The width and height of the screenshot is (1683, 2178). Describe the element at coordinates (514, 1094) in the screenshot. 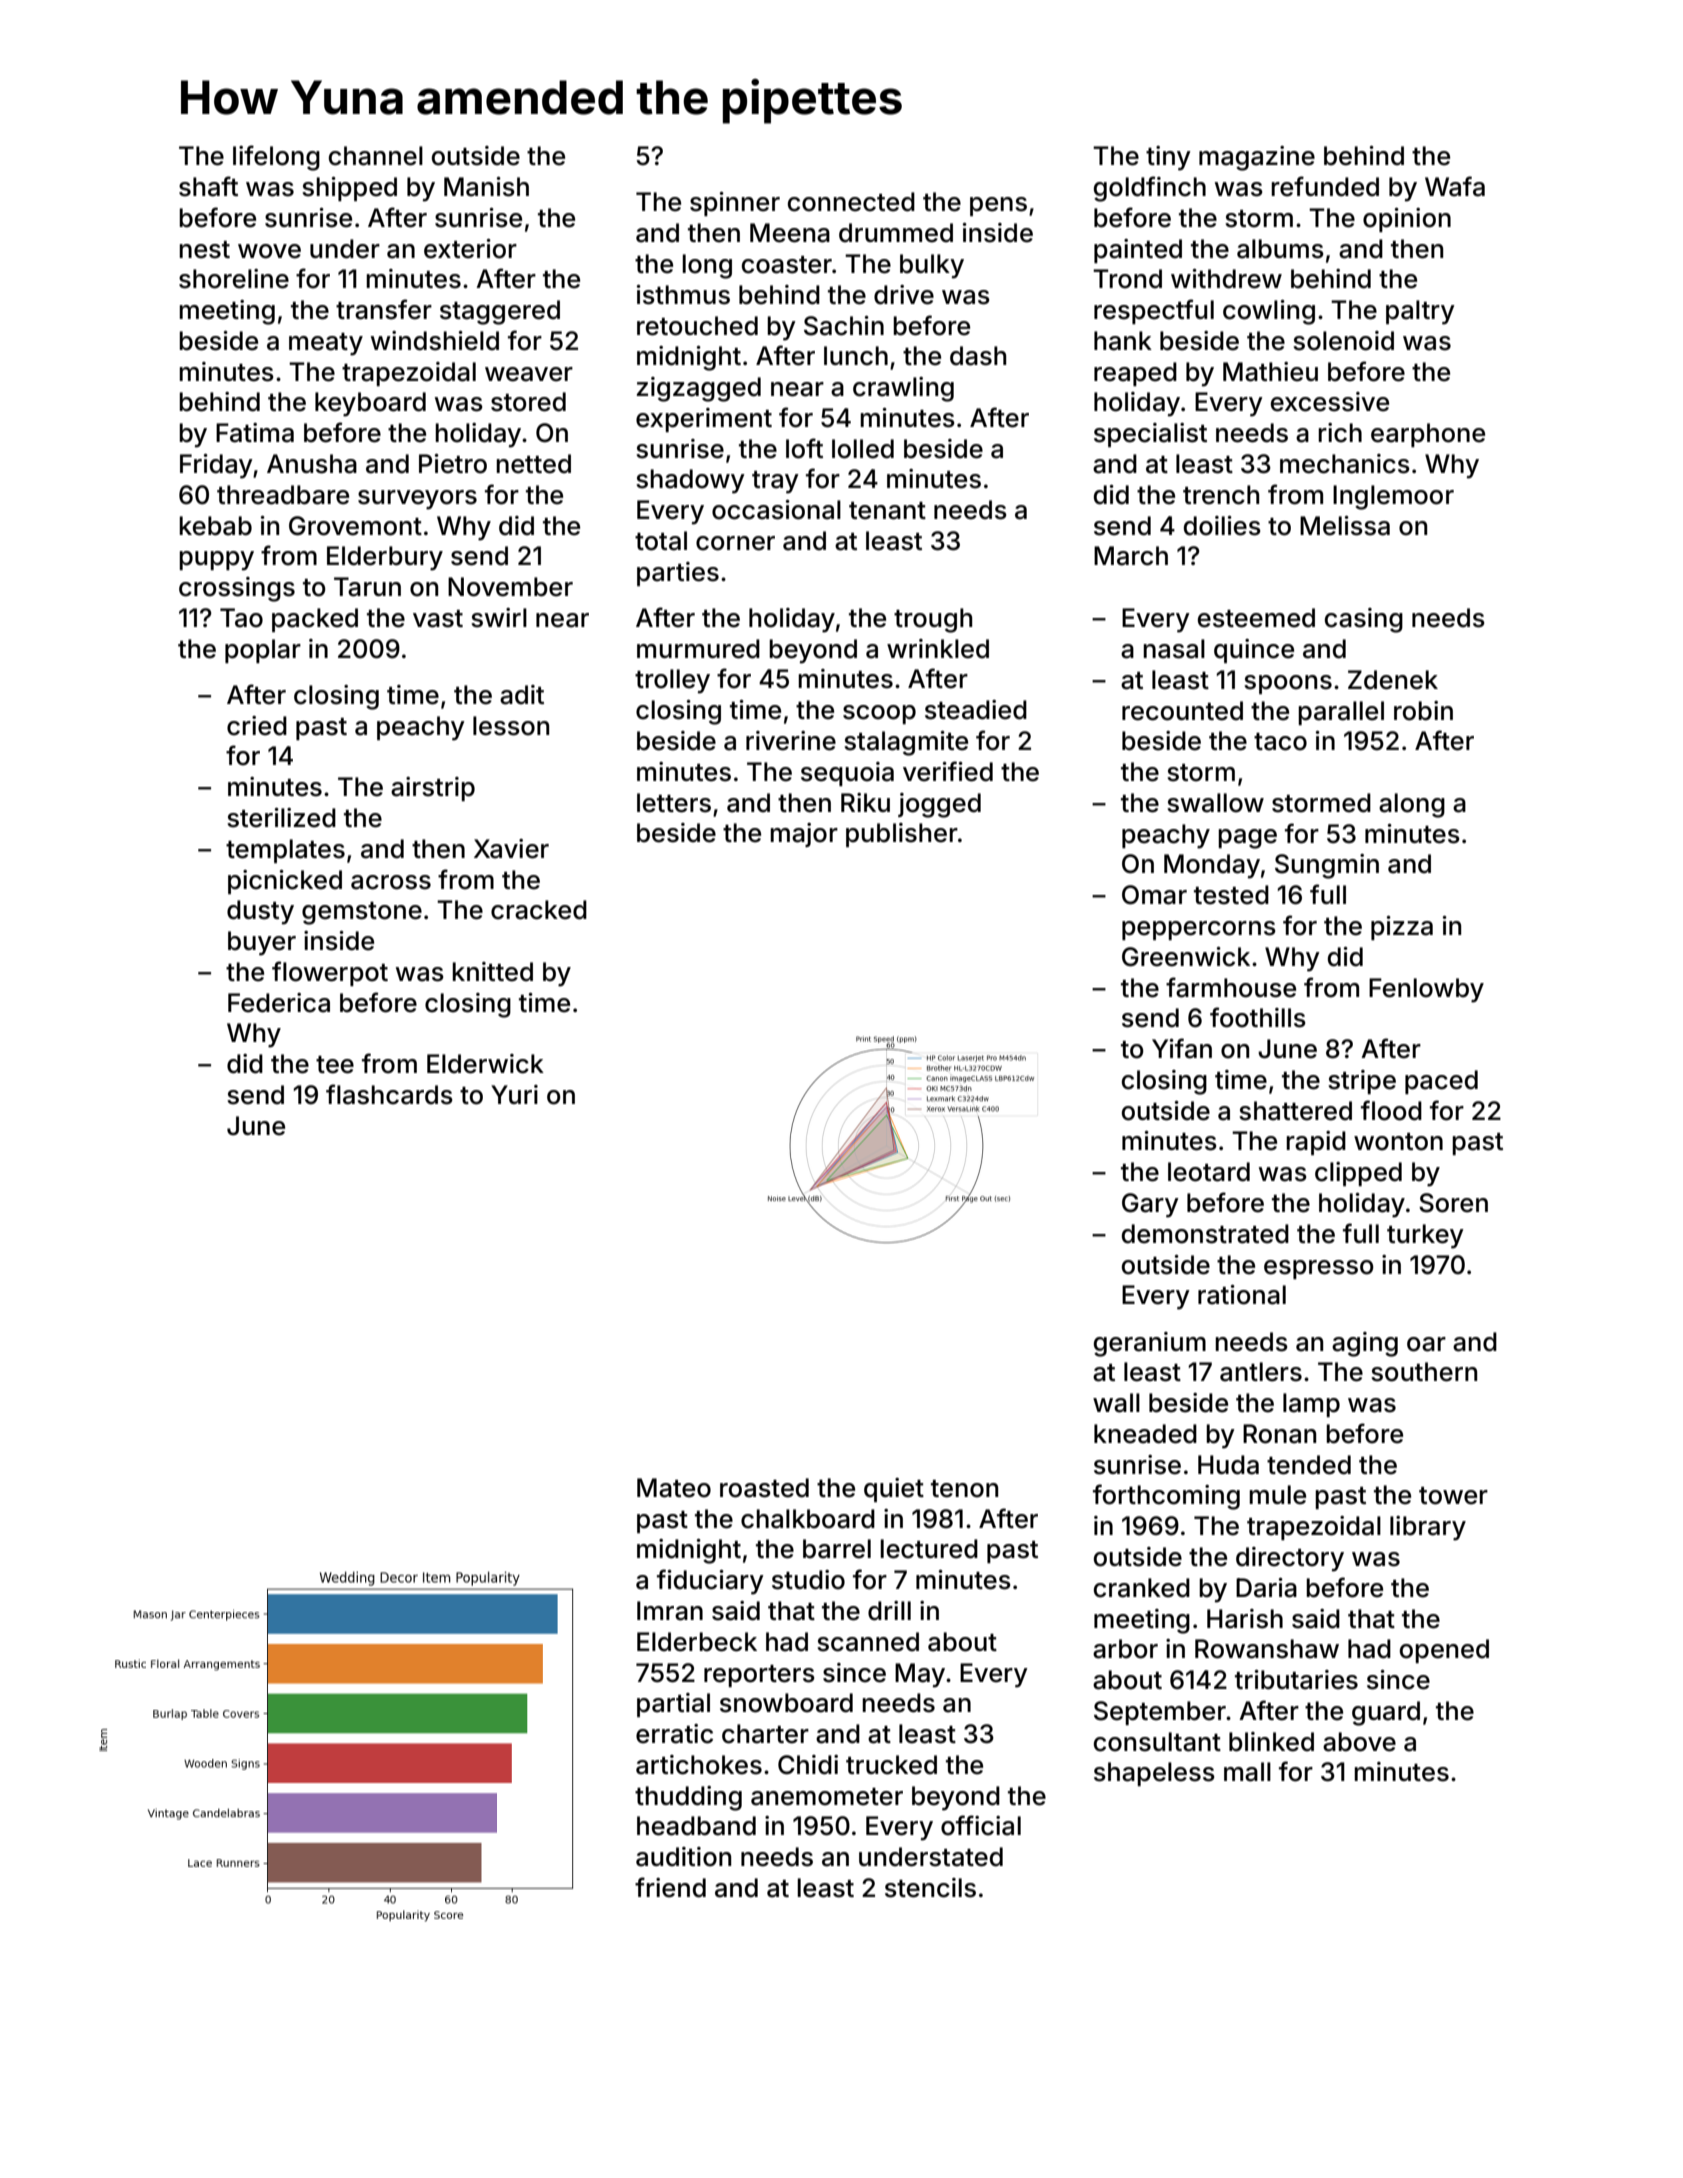

I see `Yuri` at that location.
